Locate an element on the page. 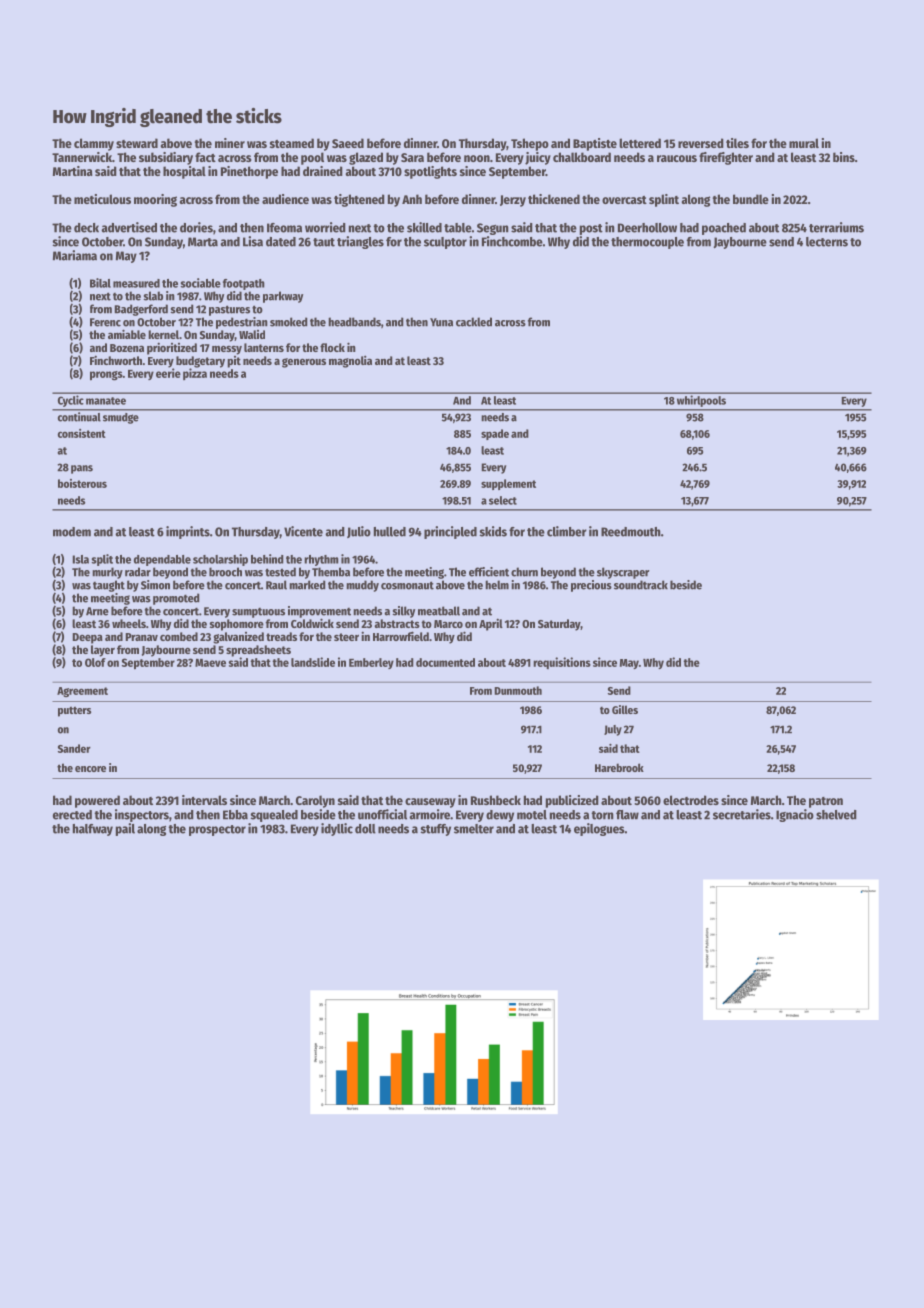 This image has height=1308, width=924. prospector is located at coordinates (217, 830).
